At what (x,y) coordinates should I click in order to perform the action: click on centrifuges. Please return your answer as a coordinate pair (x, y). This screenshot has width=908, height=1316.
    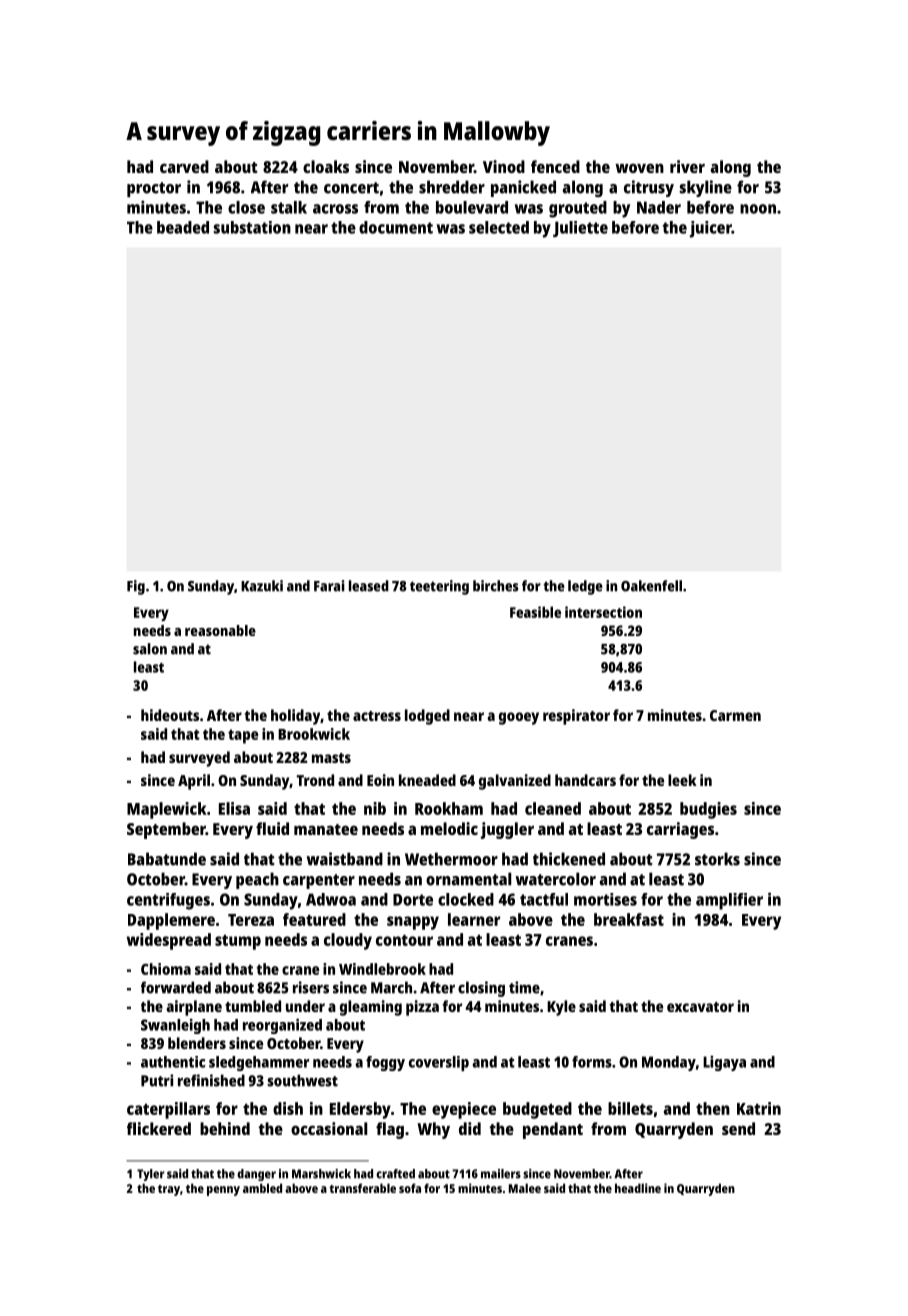
    Looking at the image, I should click on (168, 901).
